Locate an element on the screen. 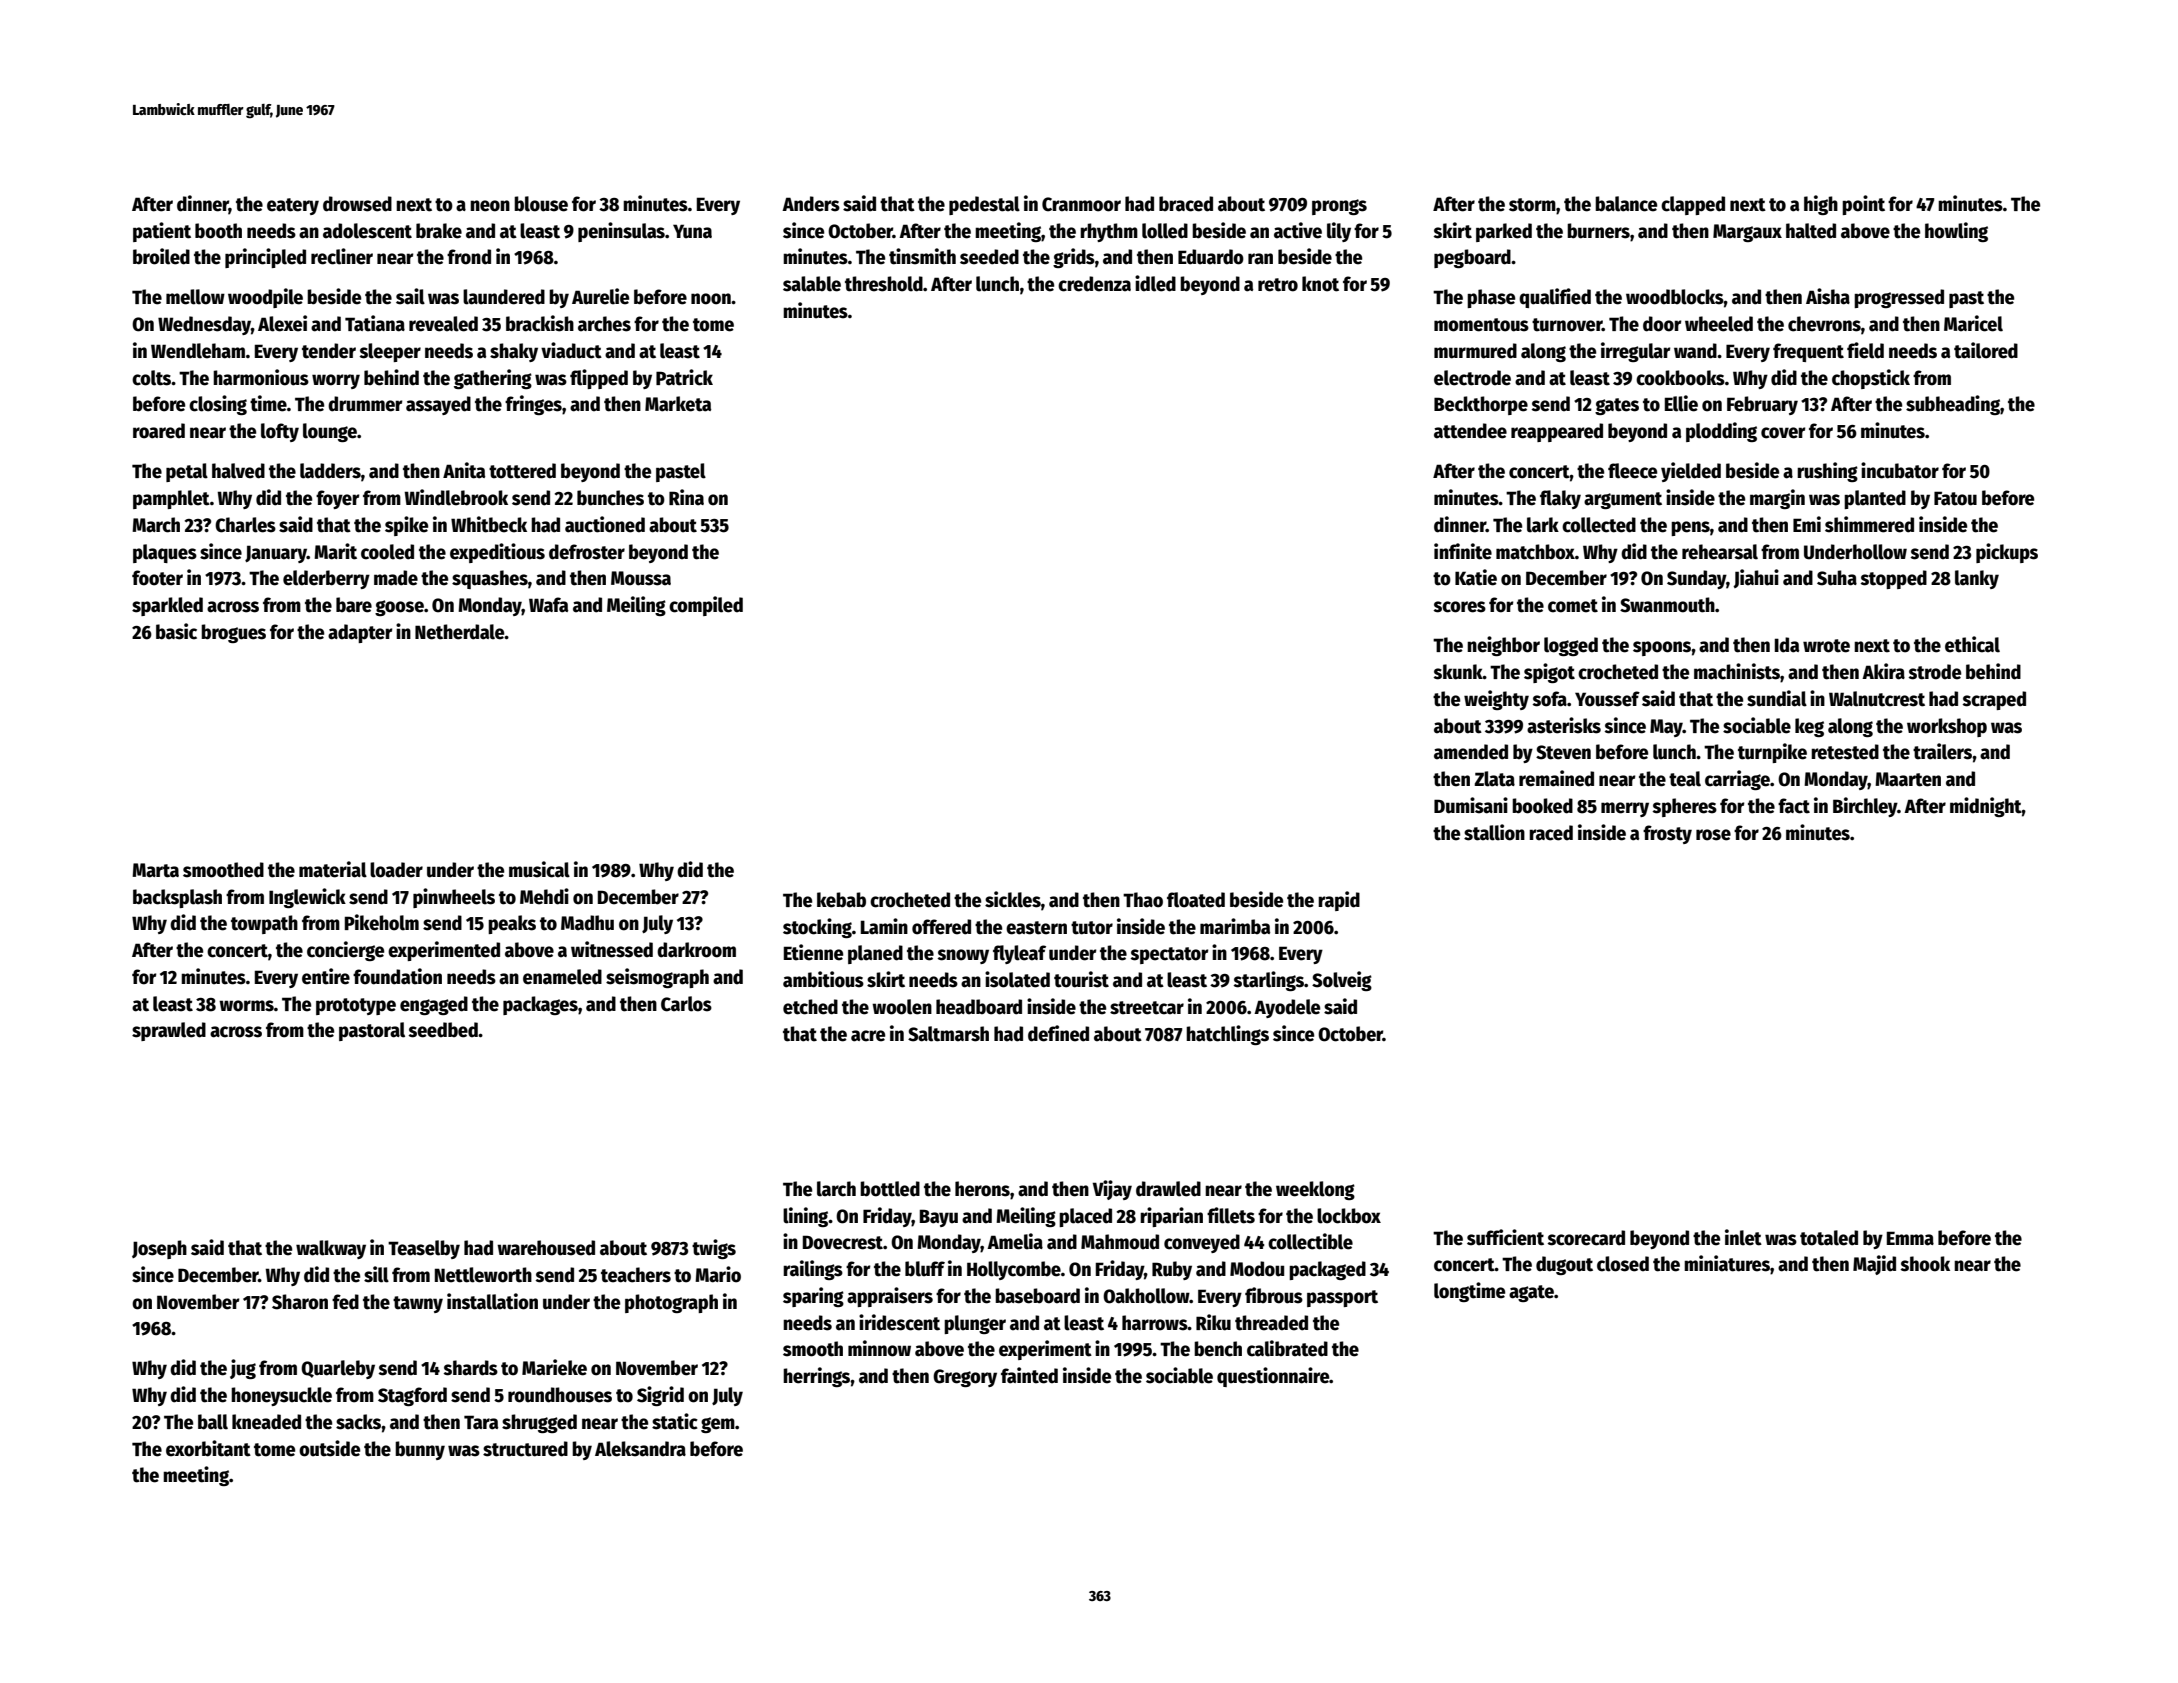 Image resolution: width=2178 pixels, height=1683 pixels. miniatures is located at coordinates (1727, 1263).
